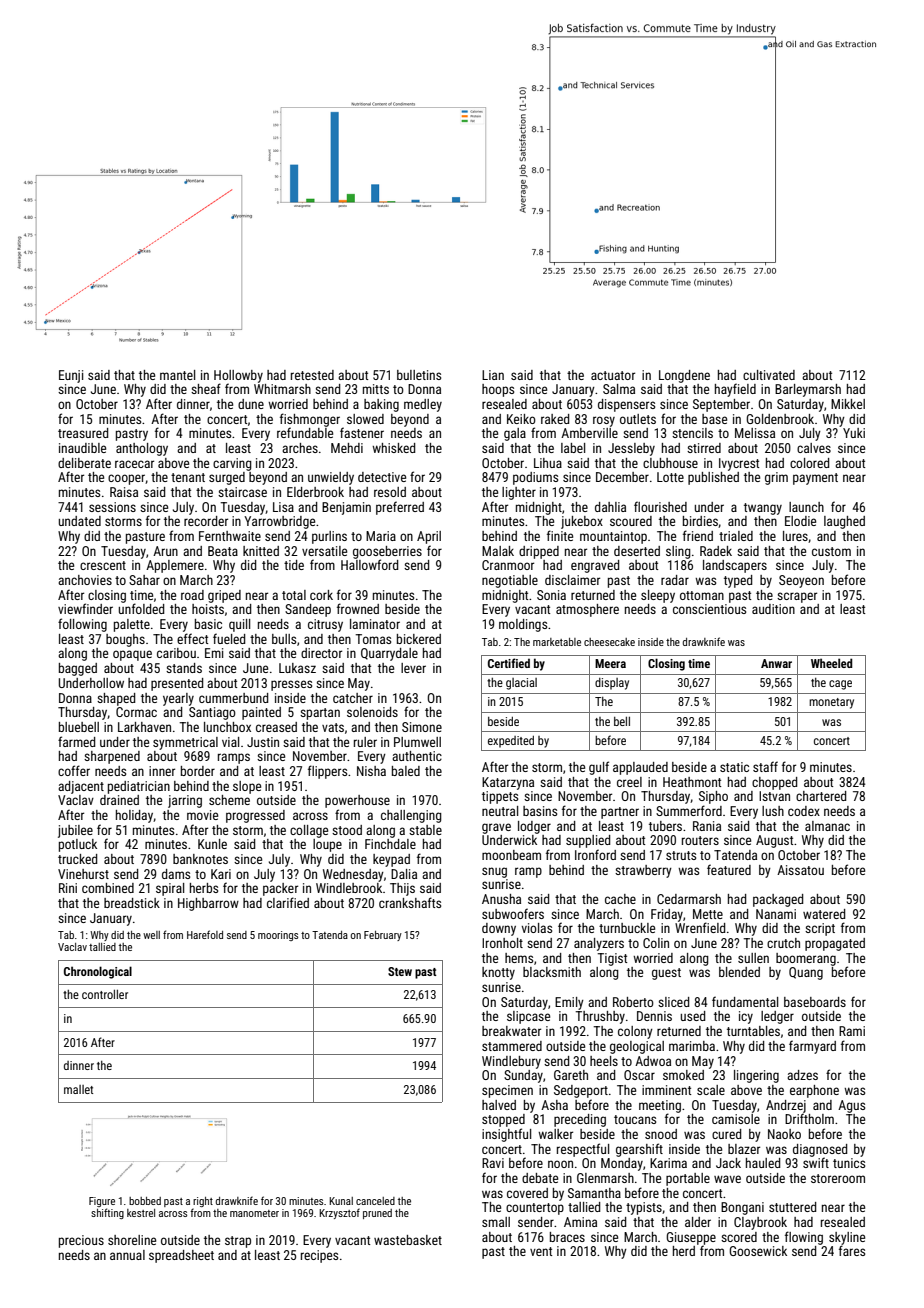 The width and height of the page is (924, 1308). Describe the element at coordinates (506, 1135) in the page. I see `insightful` at that location.
